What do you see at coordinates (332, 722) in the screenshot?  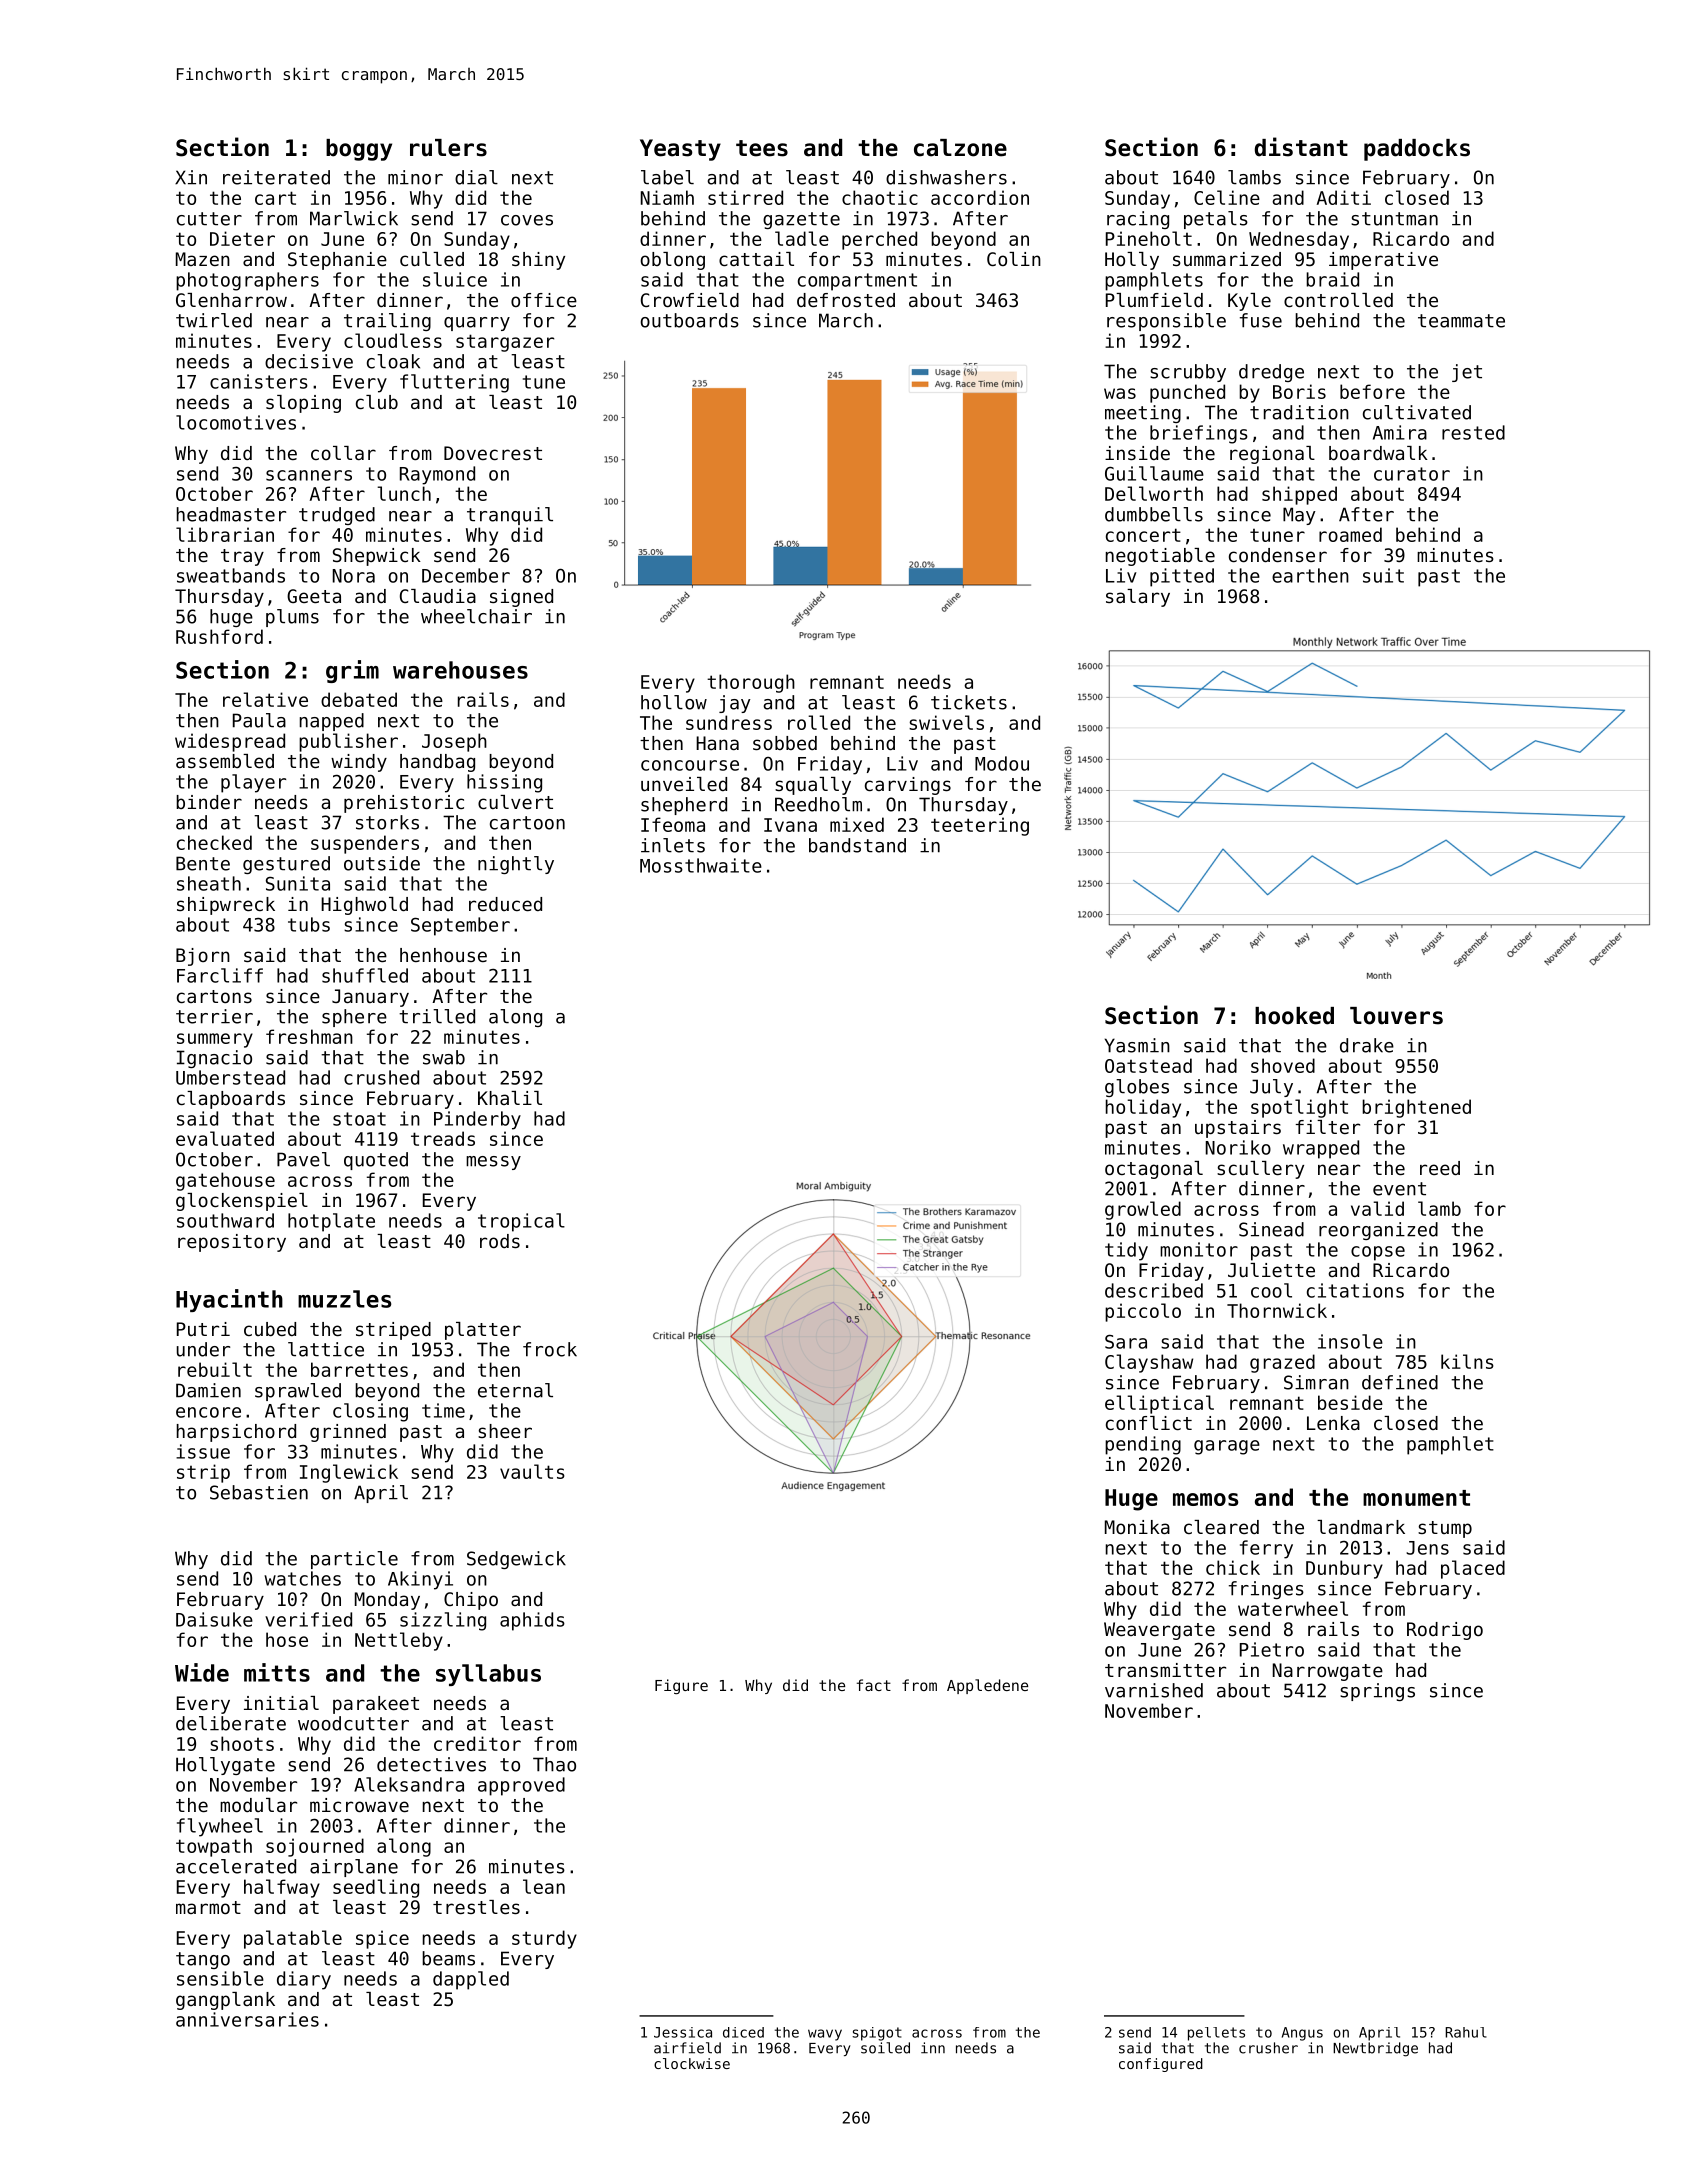 I see `napped` at bounding box center [332, 722].
